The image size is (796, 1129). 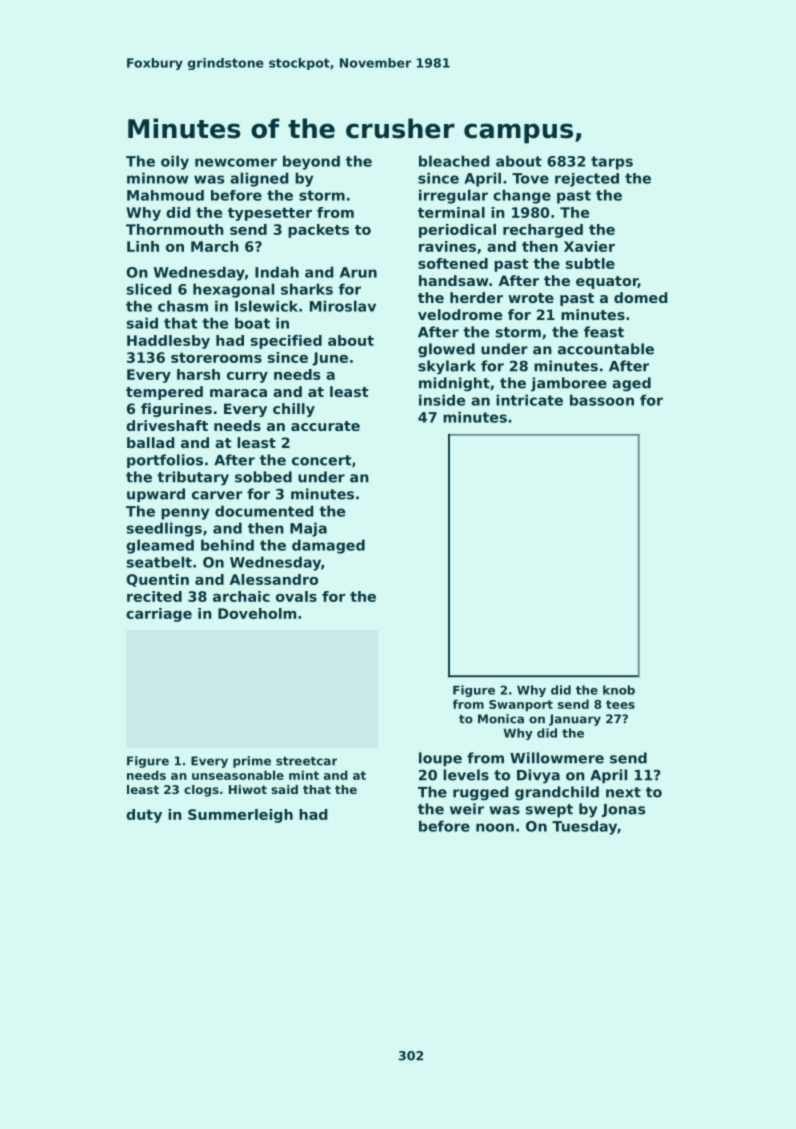 I want to click on duty, so click(x=144, y=816).
